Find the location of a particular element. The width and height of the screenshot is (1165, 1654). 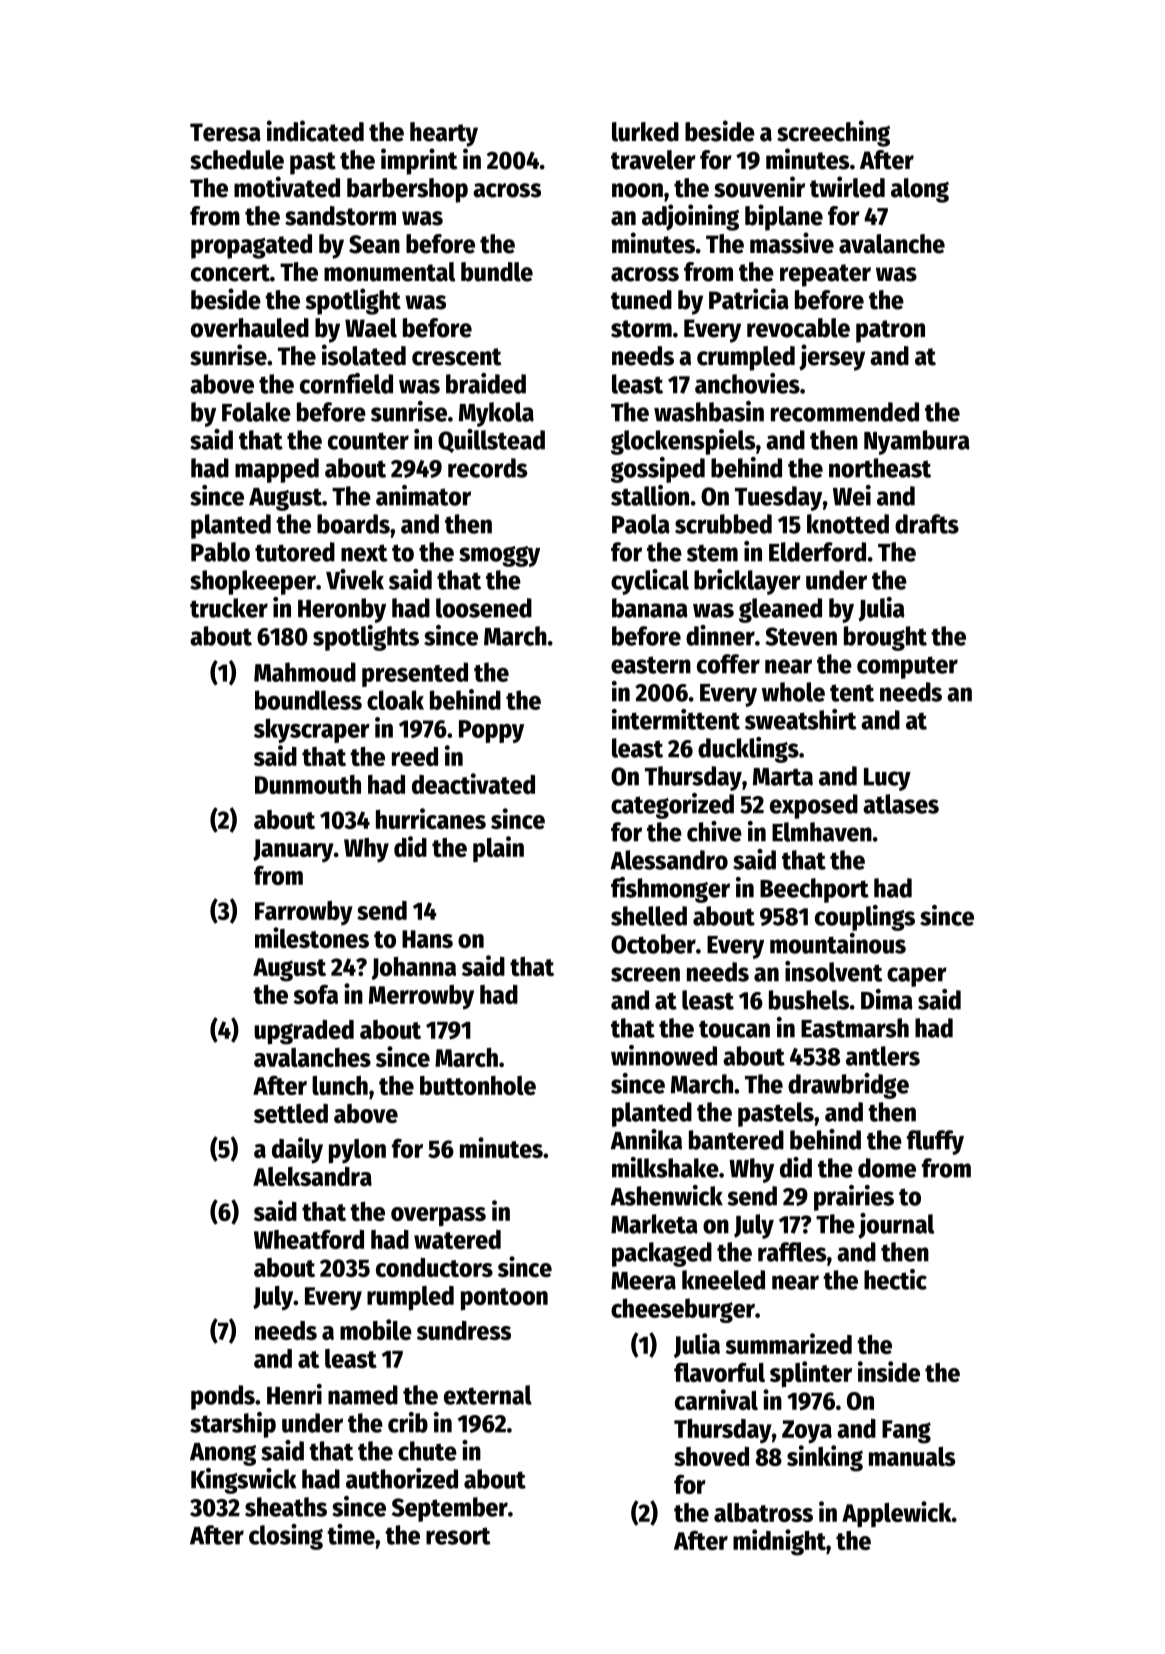

screeching is located at coordinates (833, 133).
